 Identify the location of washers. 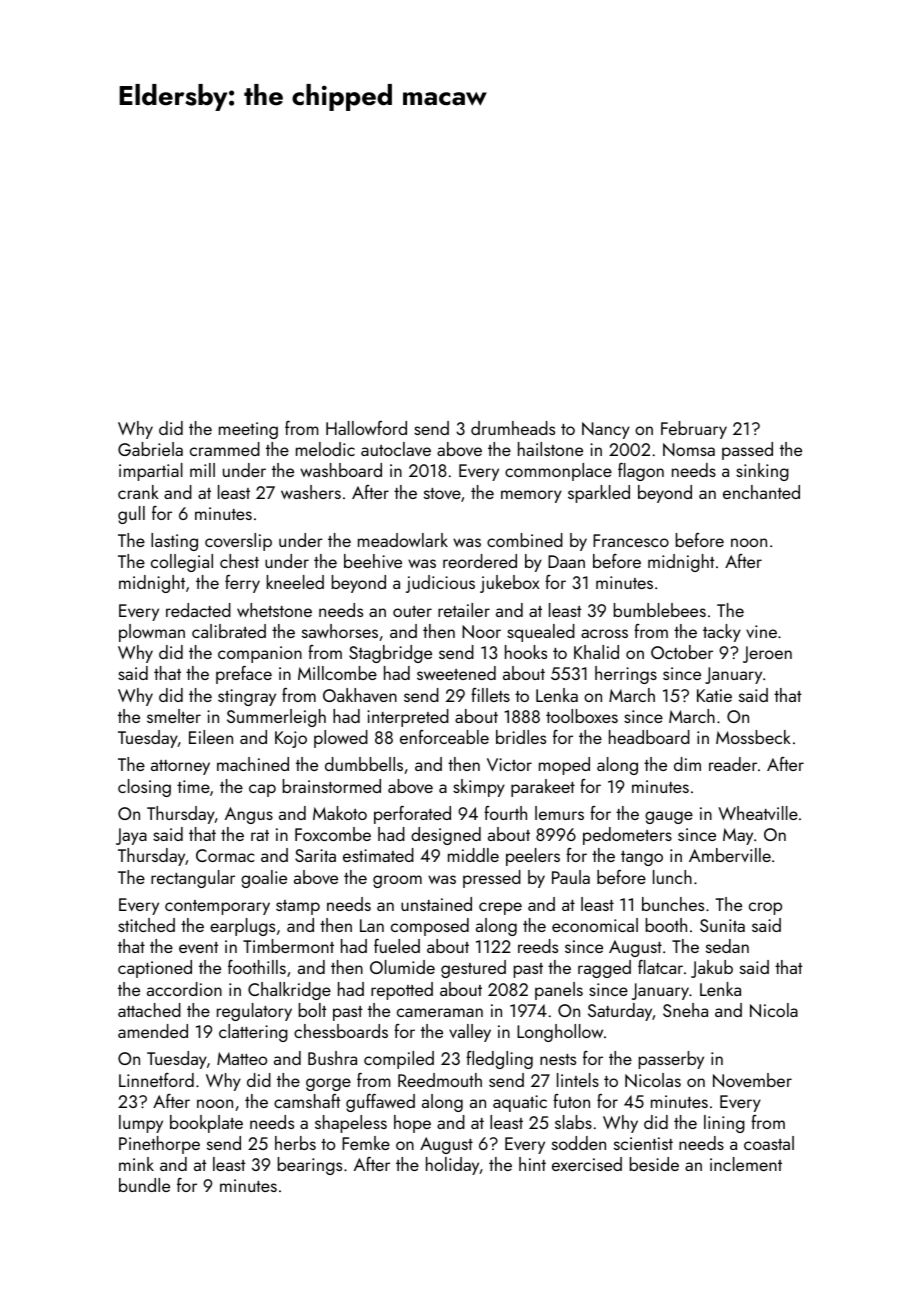
(311, 492).
